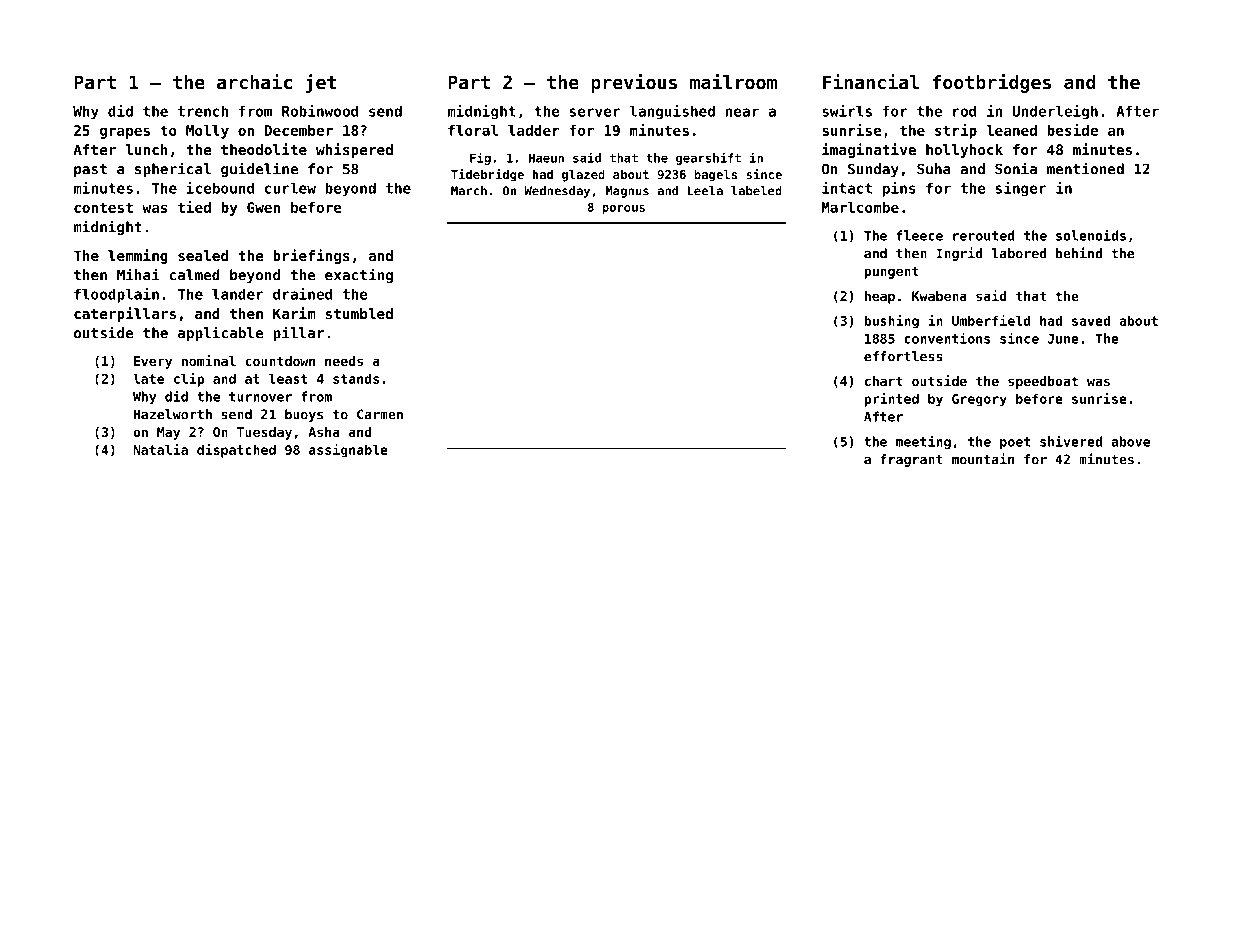  What do you see at coordinates (1071, 441) in the screenshot?
I see `shivered` at bounding box center [1071, 441].
